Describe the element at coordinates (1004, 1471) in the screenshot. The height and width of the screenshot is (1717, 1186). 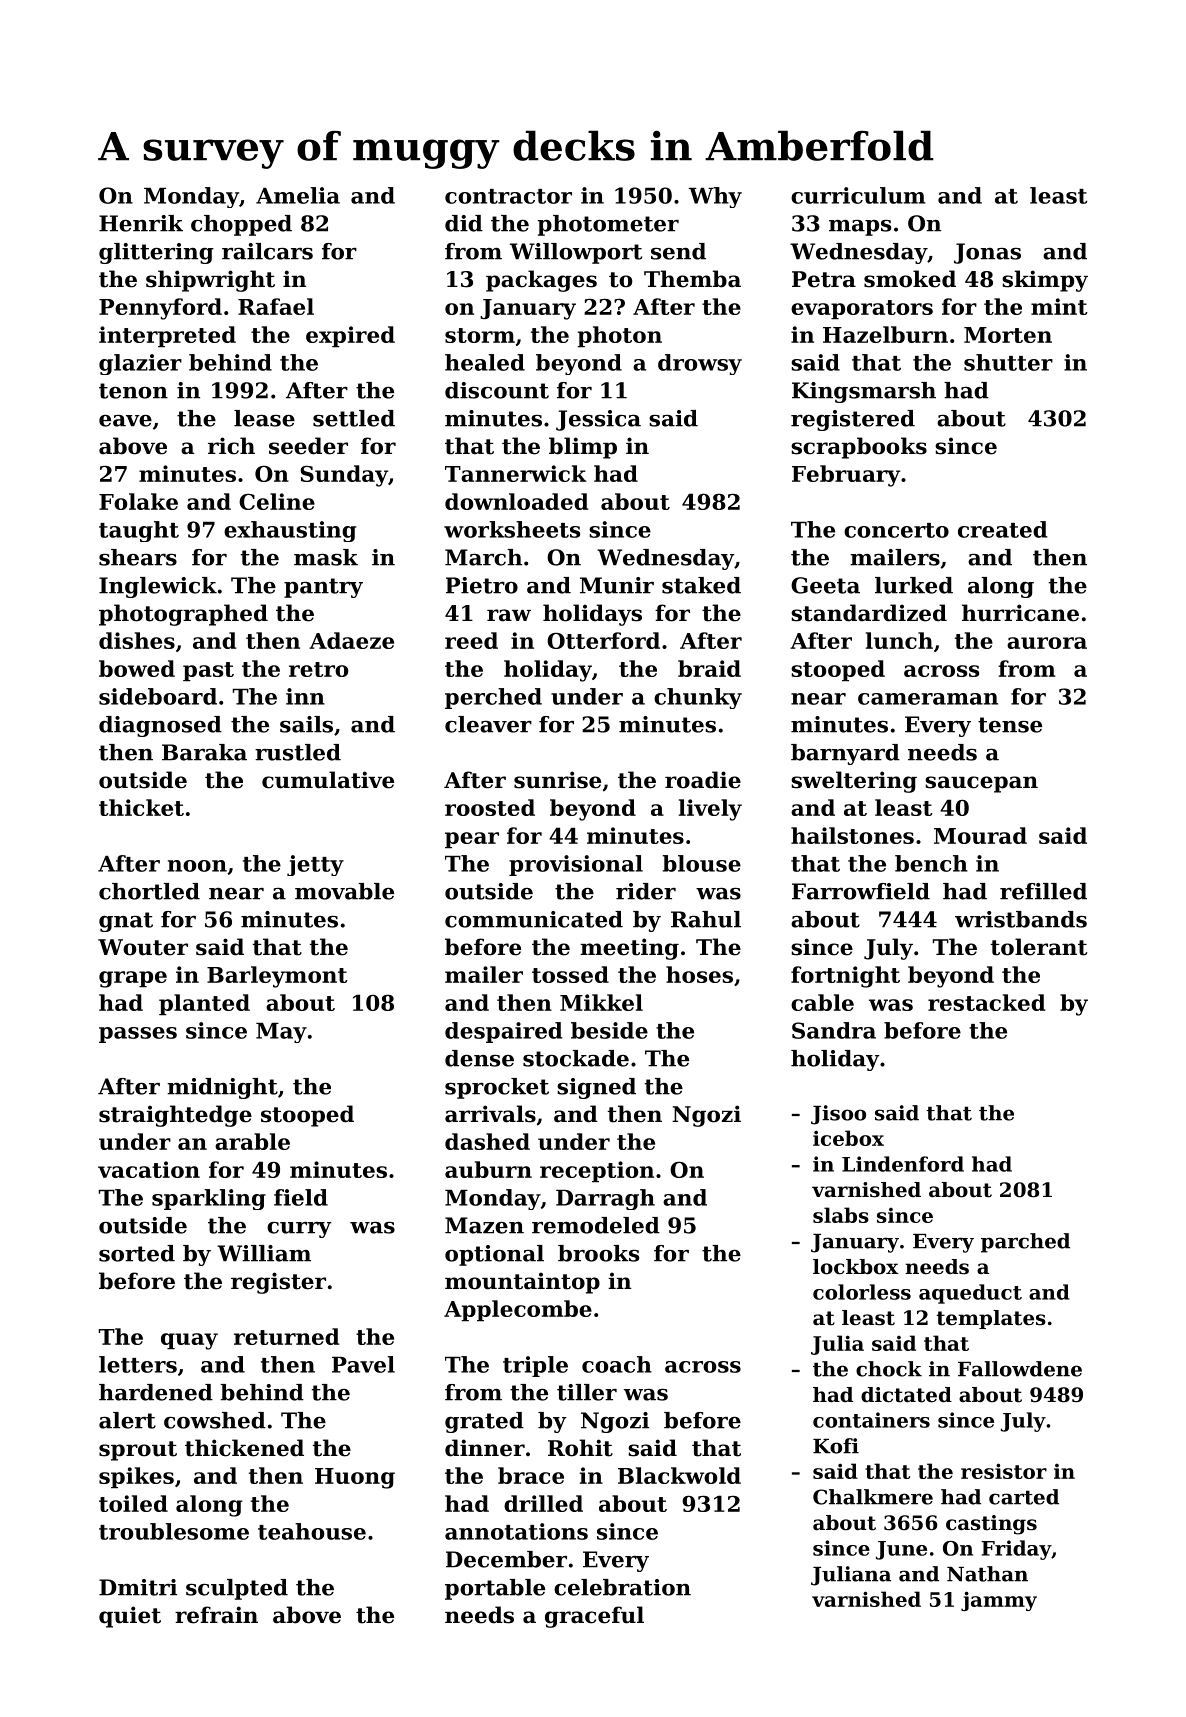
I see `resistor` at that location.
